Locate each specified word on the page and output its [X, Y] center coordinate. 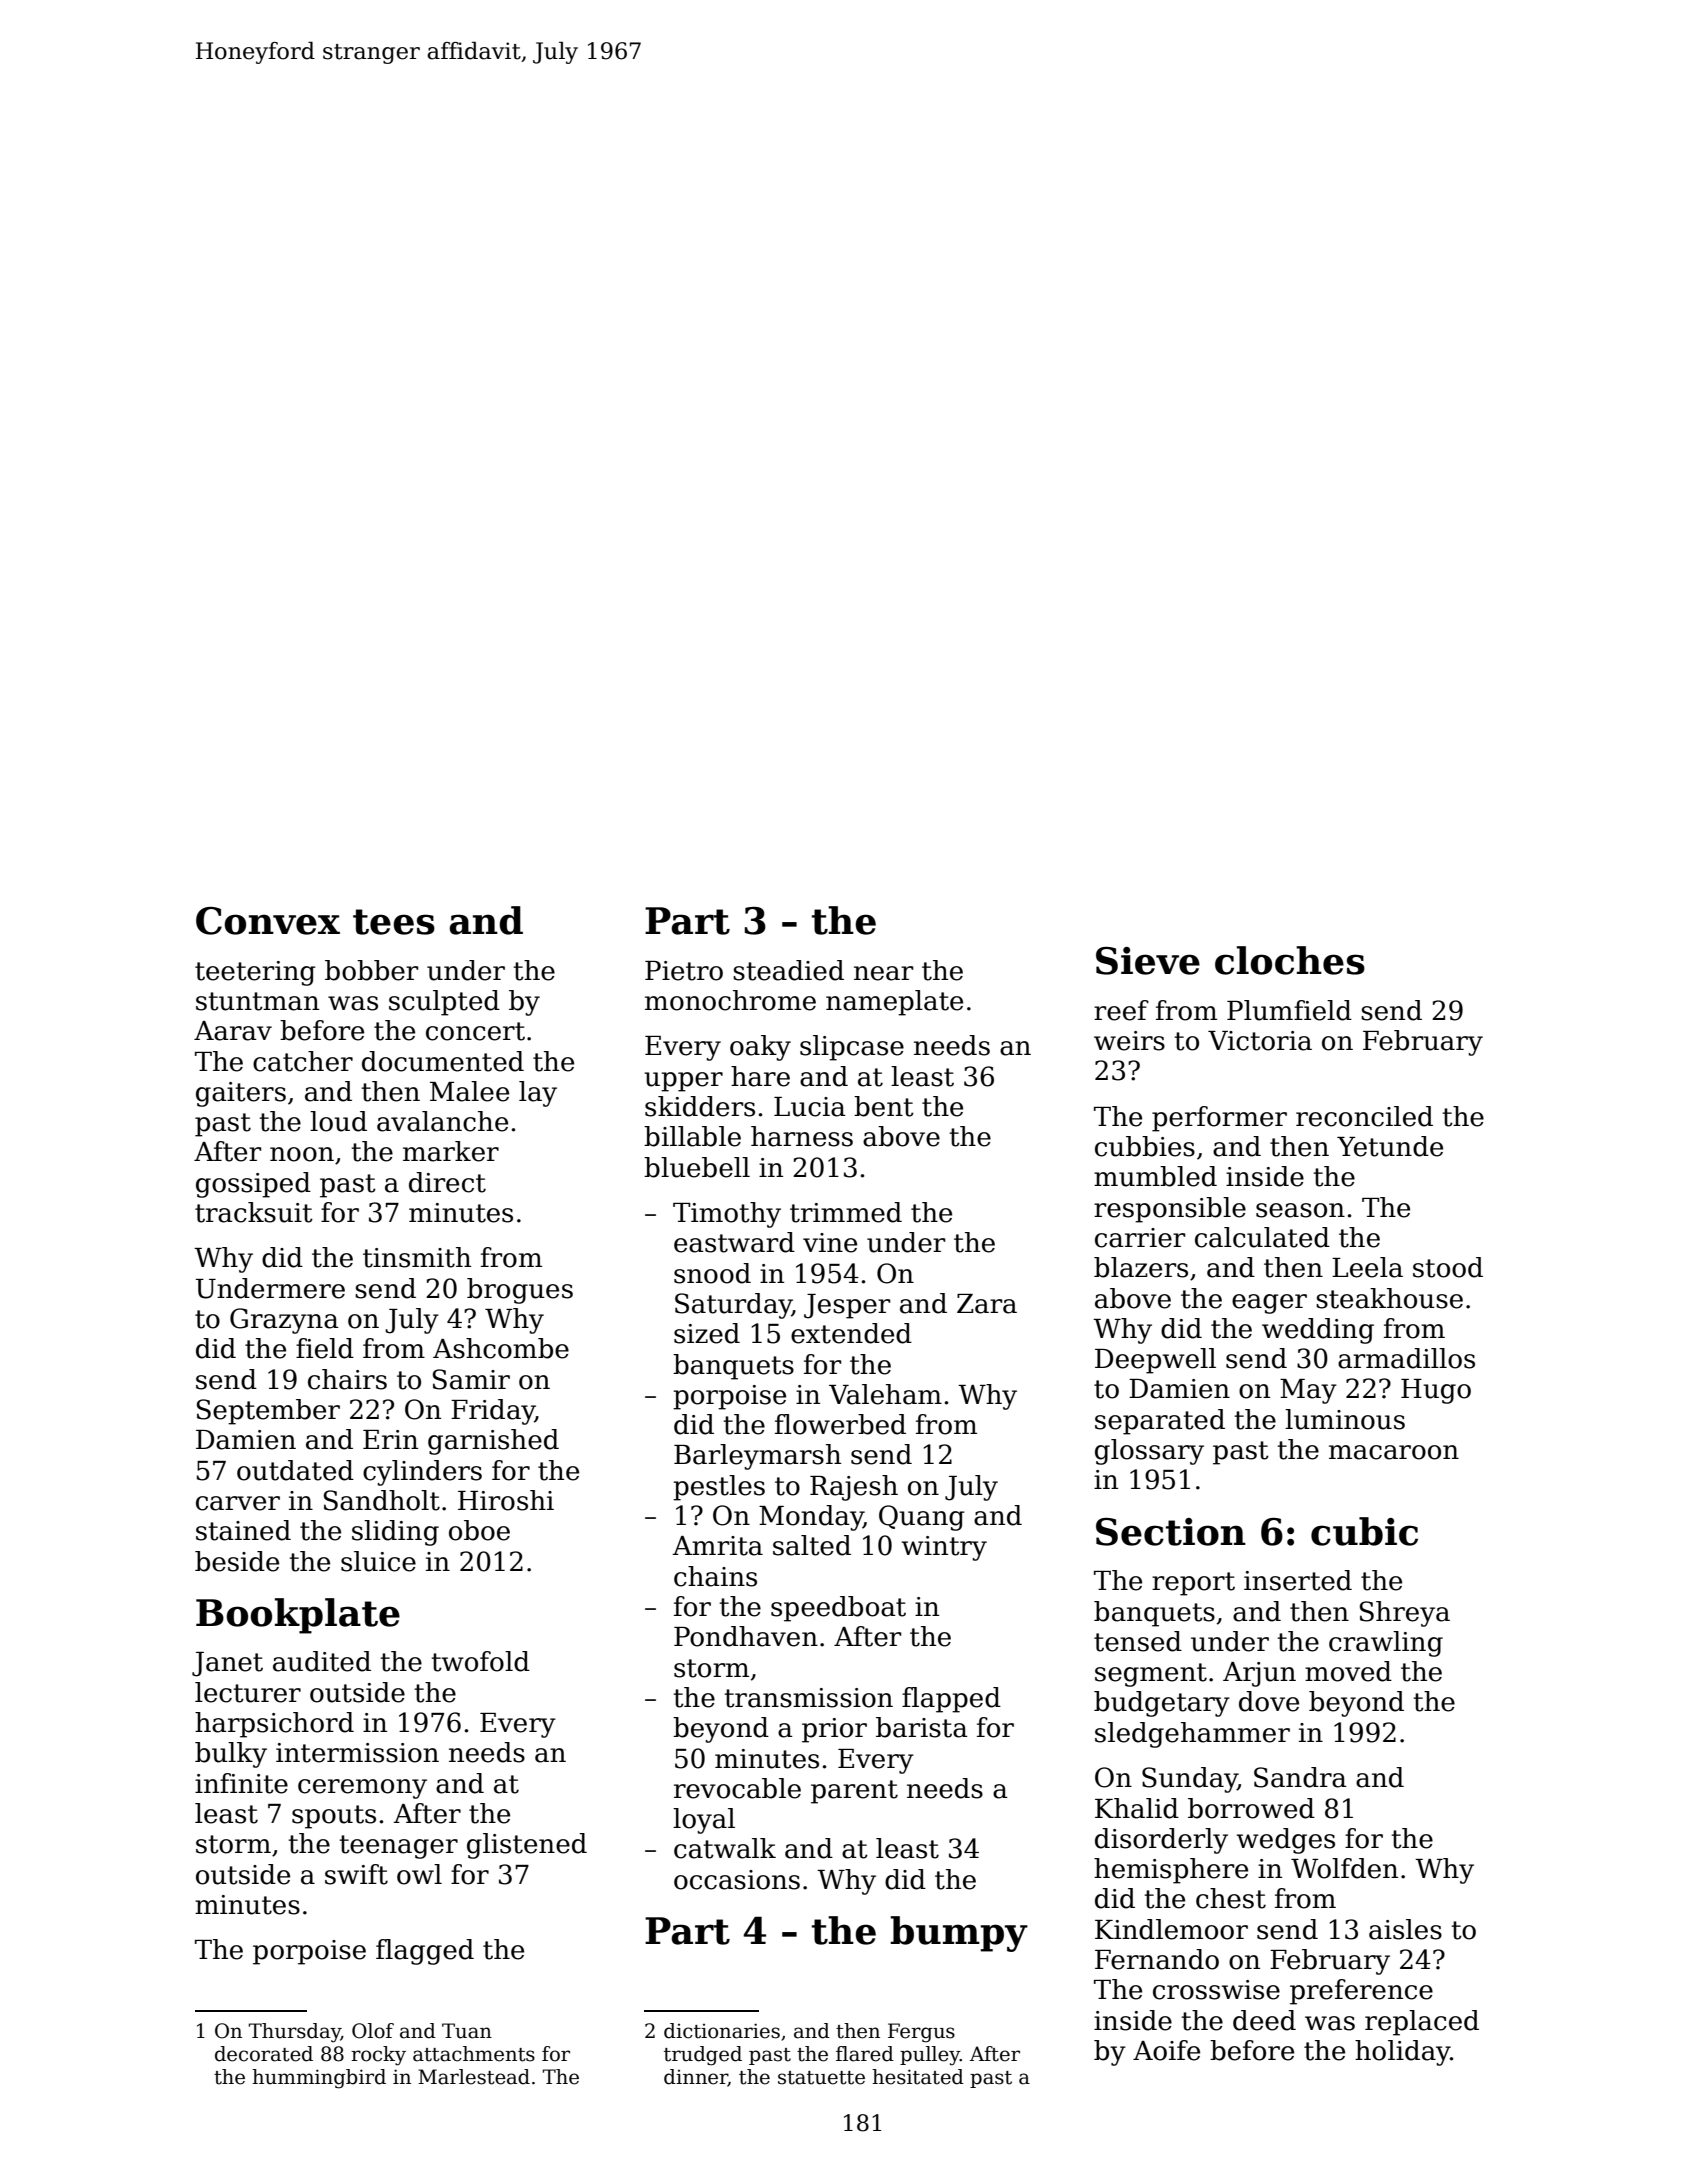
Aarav [233, 1031]
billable [692, 1136]
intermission [357, 1753]
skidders [700, 1106]
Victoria [1260, 1041]
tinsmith [417, 1257]
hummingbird [319, 2079]
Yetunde [1390, 1146]
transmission [809, 1698]
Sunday [1190, 1780]
